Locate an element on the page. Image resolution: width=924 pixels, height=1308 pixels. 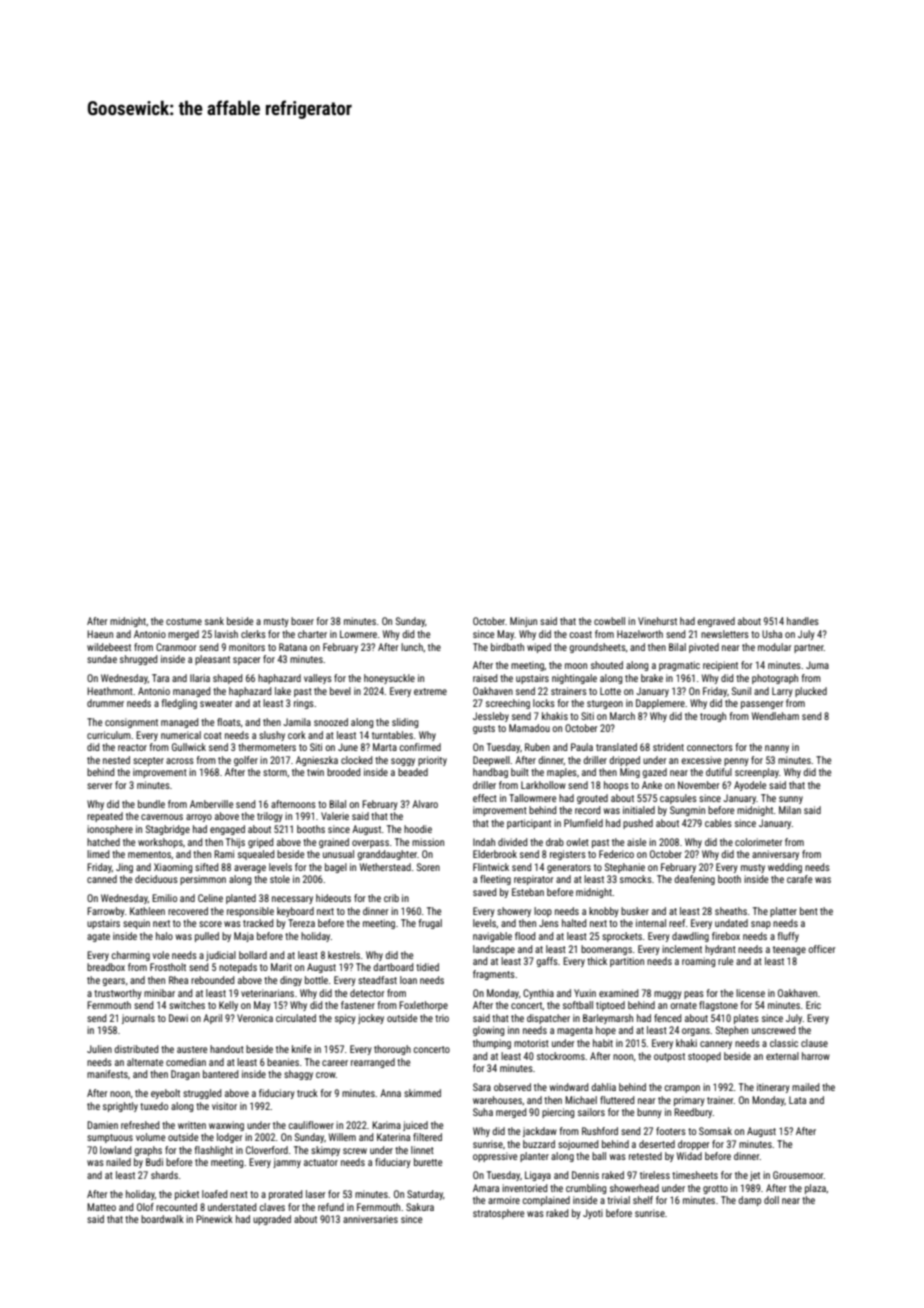
nightingale is located at coordinates (574, 679).
